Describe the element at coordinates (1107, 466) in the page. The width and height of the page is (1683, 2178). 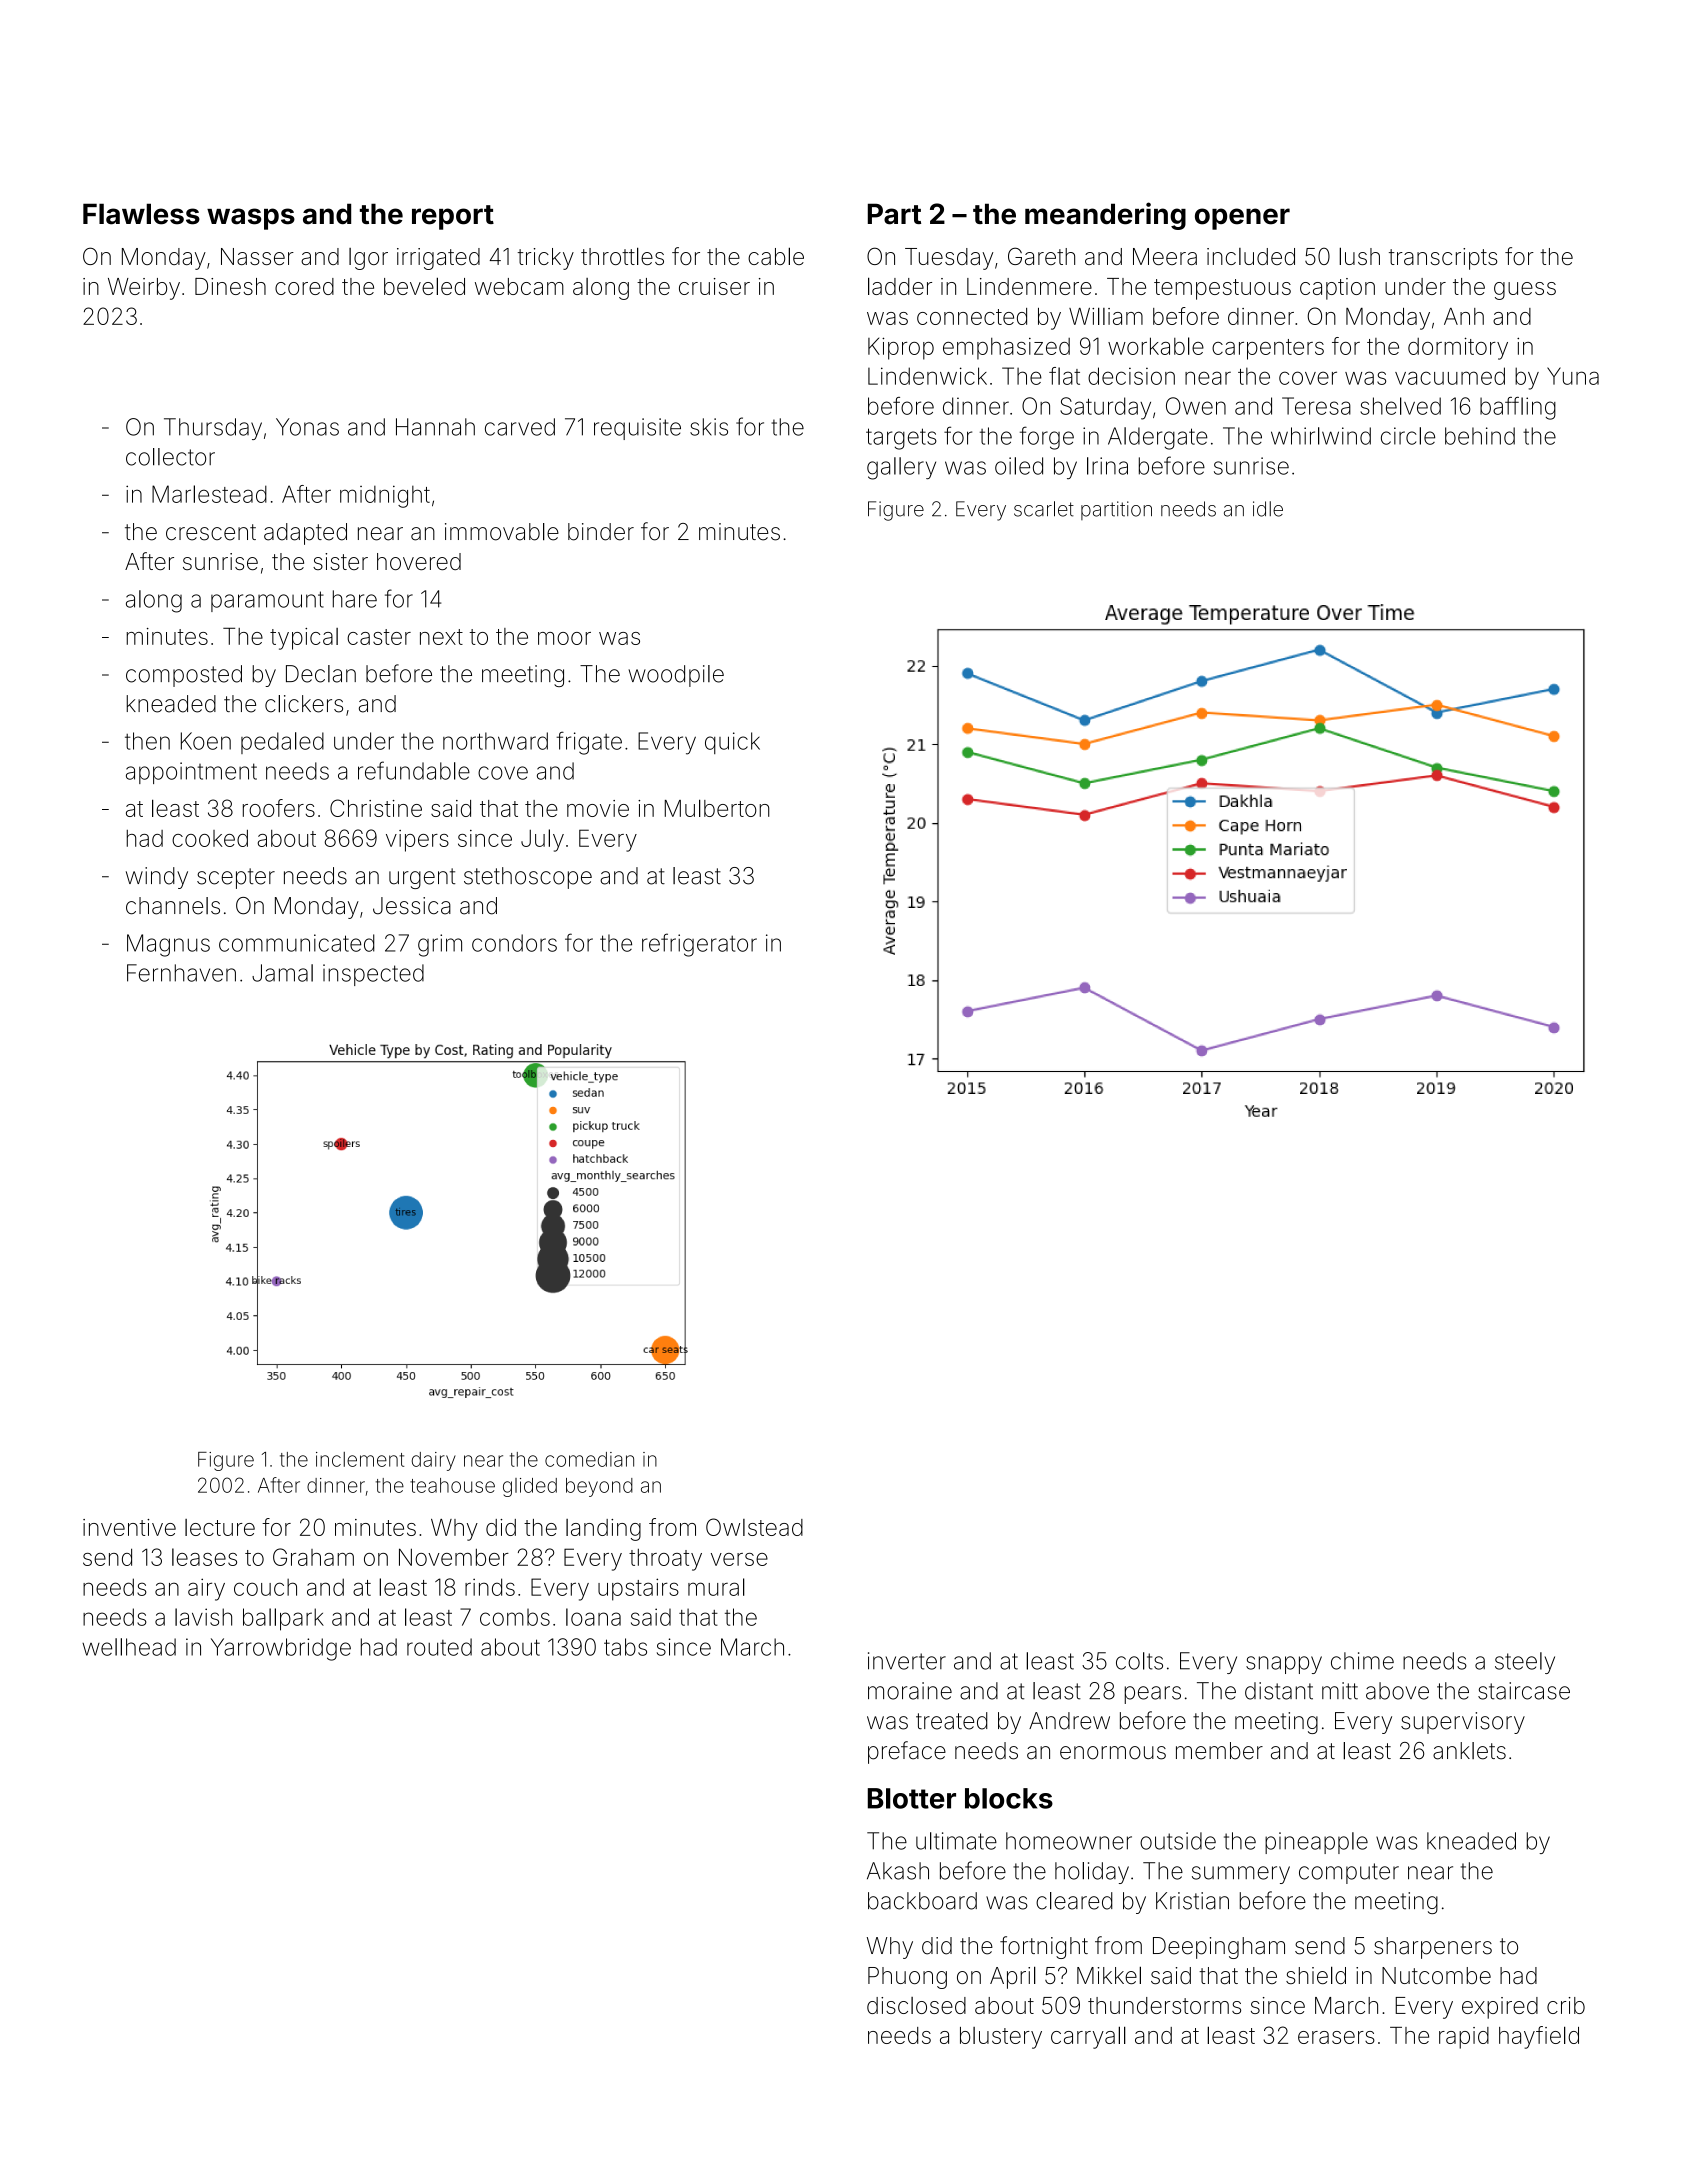
I see `Irina` at that location.
